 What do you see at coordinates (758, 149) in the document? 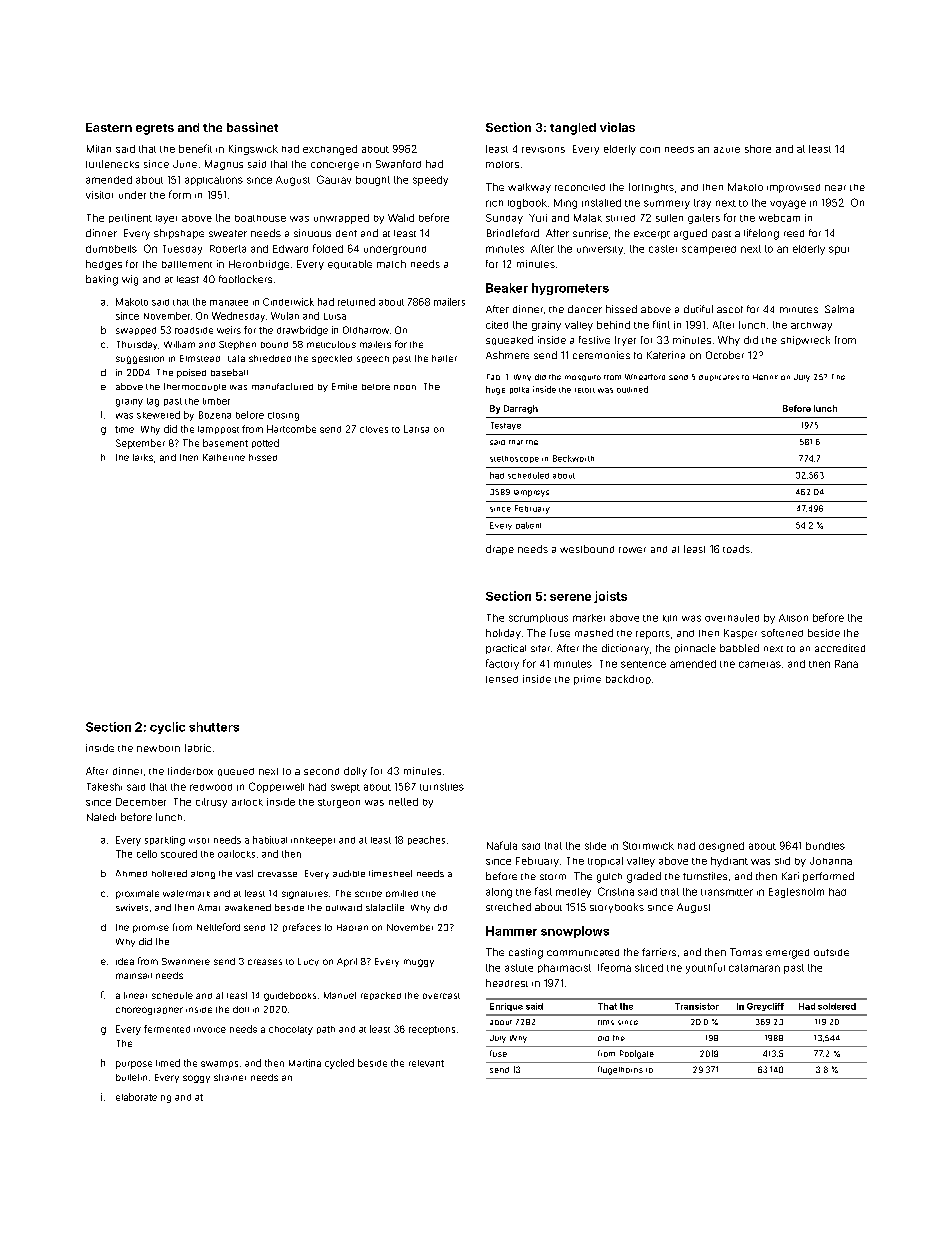
I see `shore` at bounding box center [758, 149].
